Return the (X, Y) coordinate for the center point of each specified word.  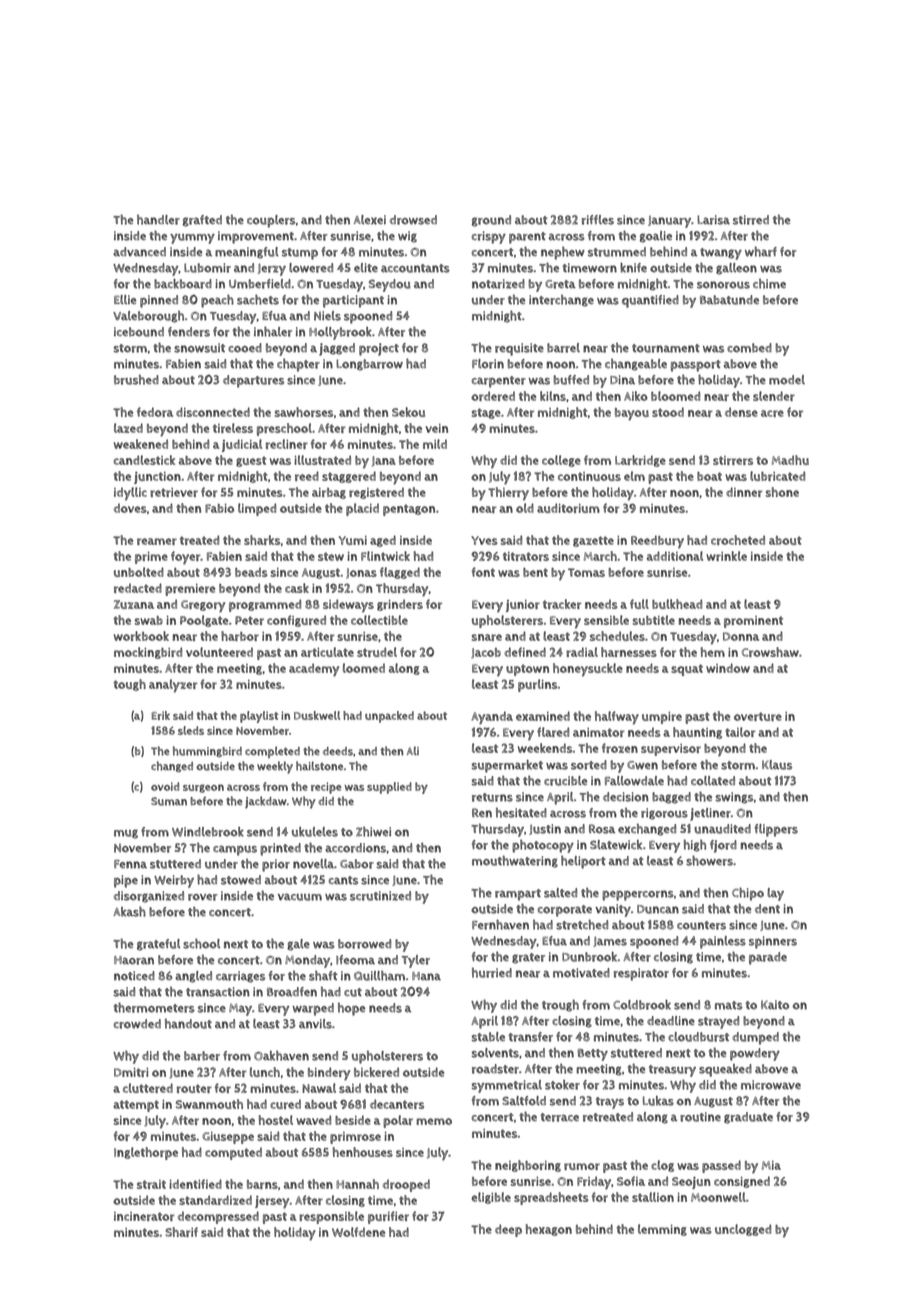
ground (491, 221)
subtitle (654, 620)
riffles (598, 220)
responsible (331, 1217)
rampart (518, 895)
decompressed (218, 1217)
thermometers (154, 1007)
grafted (202, 221)
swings (734, 798)
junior (523, 606)
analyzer (173, 686)
